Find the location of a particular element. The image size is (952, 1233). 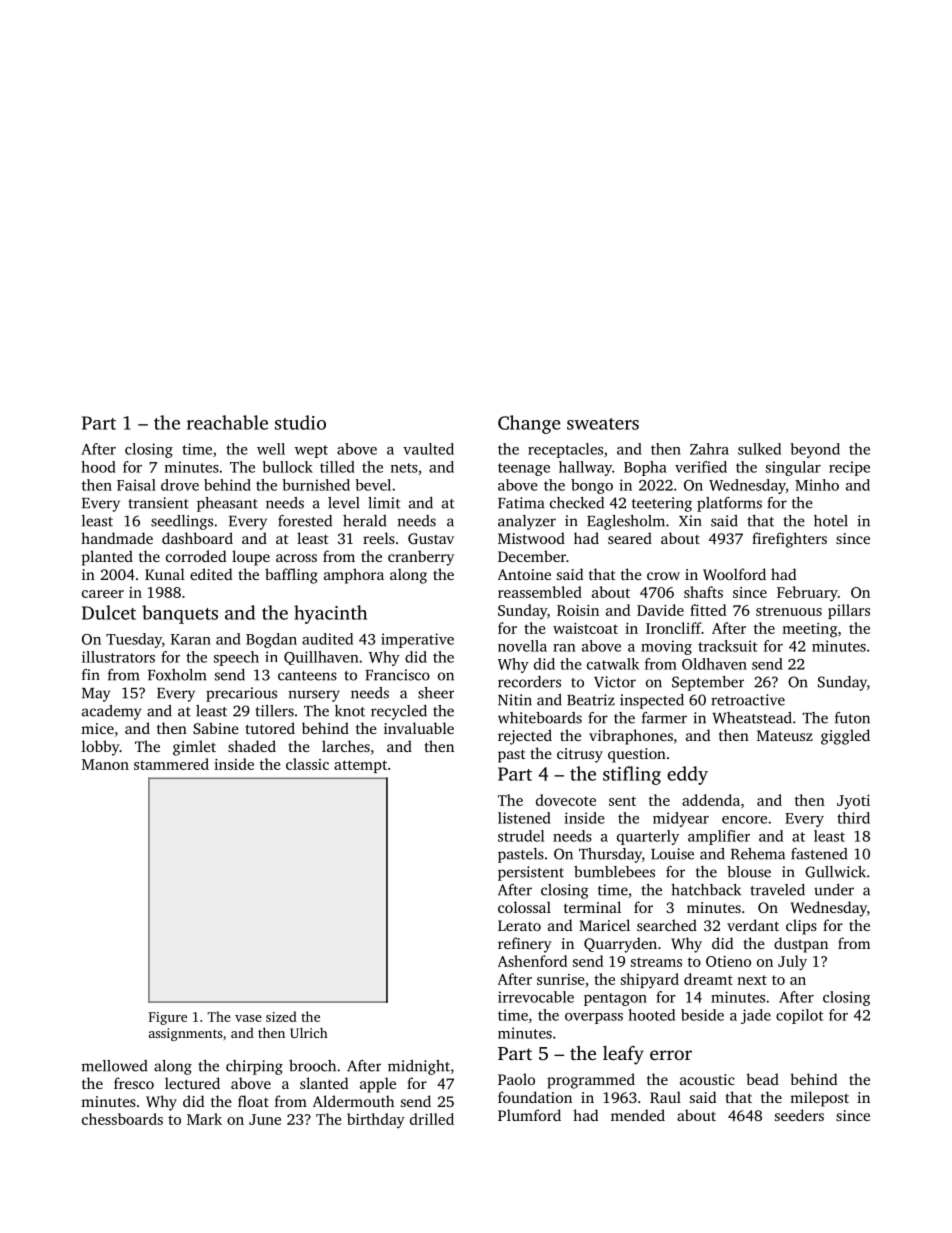

February is located at coordinates (807, 594).
